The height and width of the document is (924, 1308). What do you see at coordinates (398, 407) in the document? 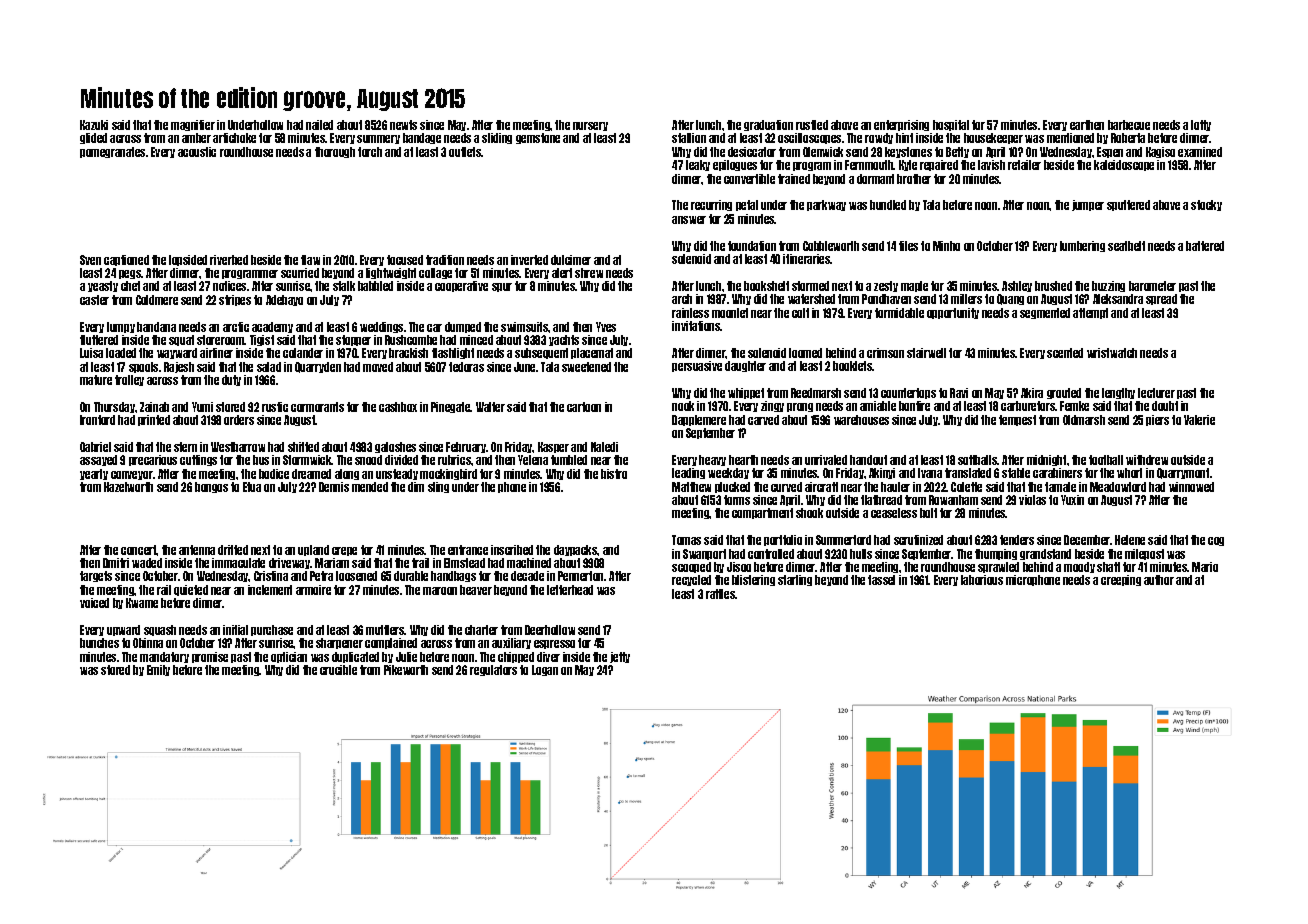
I see `cashbox` at bounding box center [398, 407].
